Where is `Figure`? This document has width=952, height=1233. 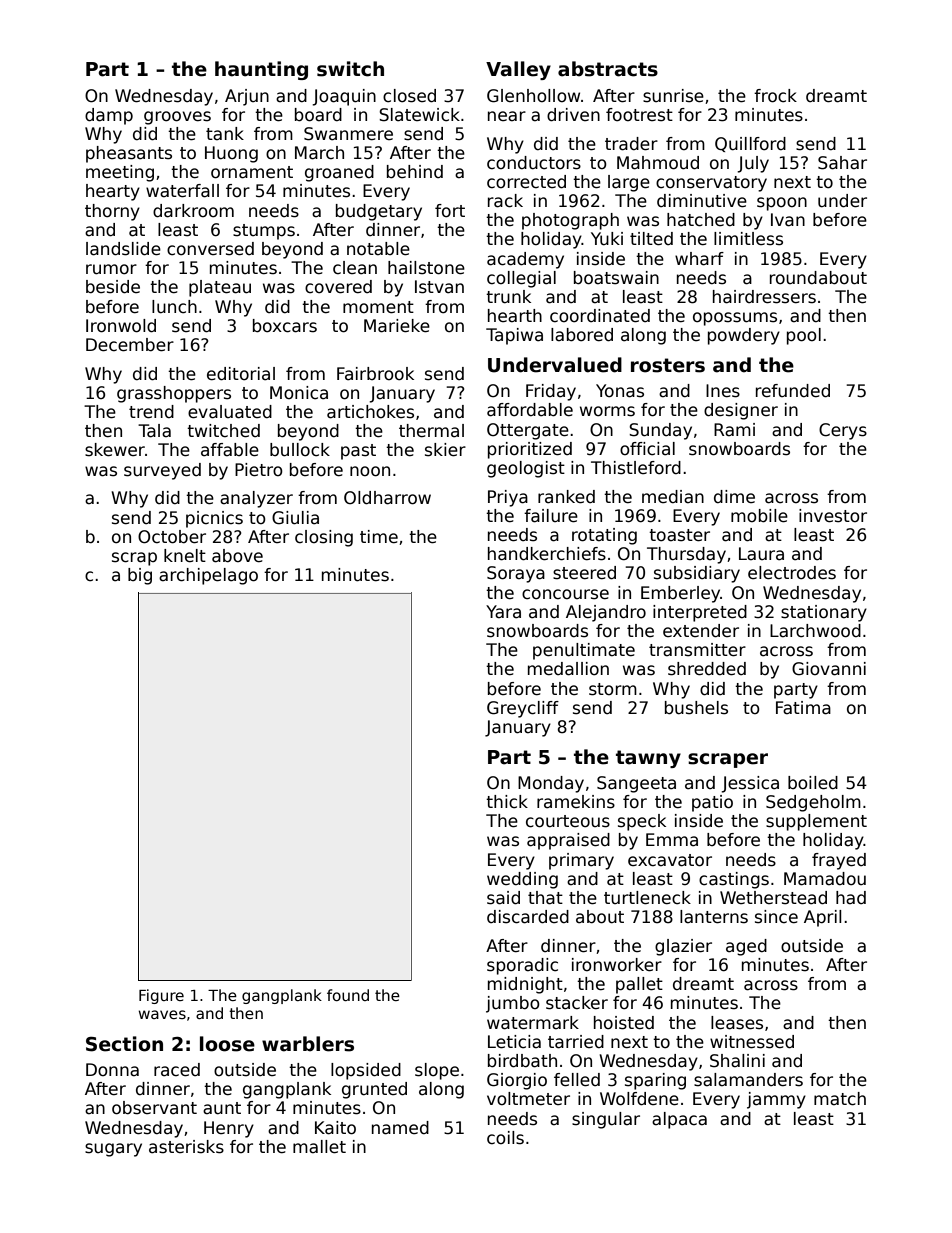
Figure is located at coordinates (161, 996).
